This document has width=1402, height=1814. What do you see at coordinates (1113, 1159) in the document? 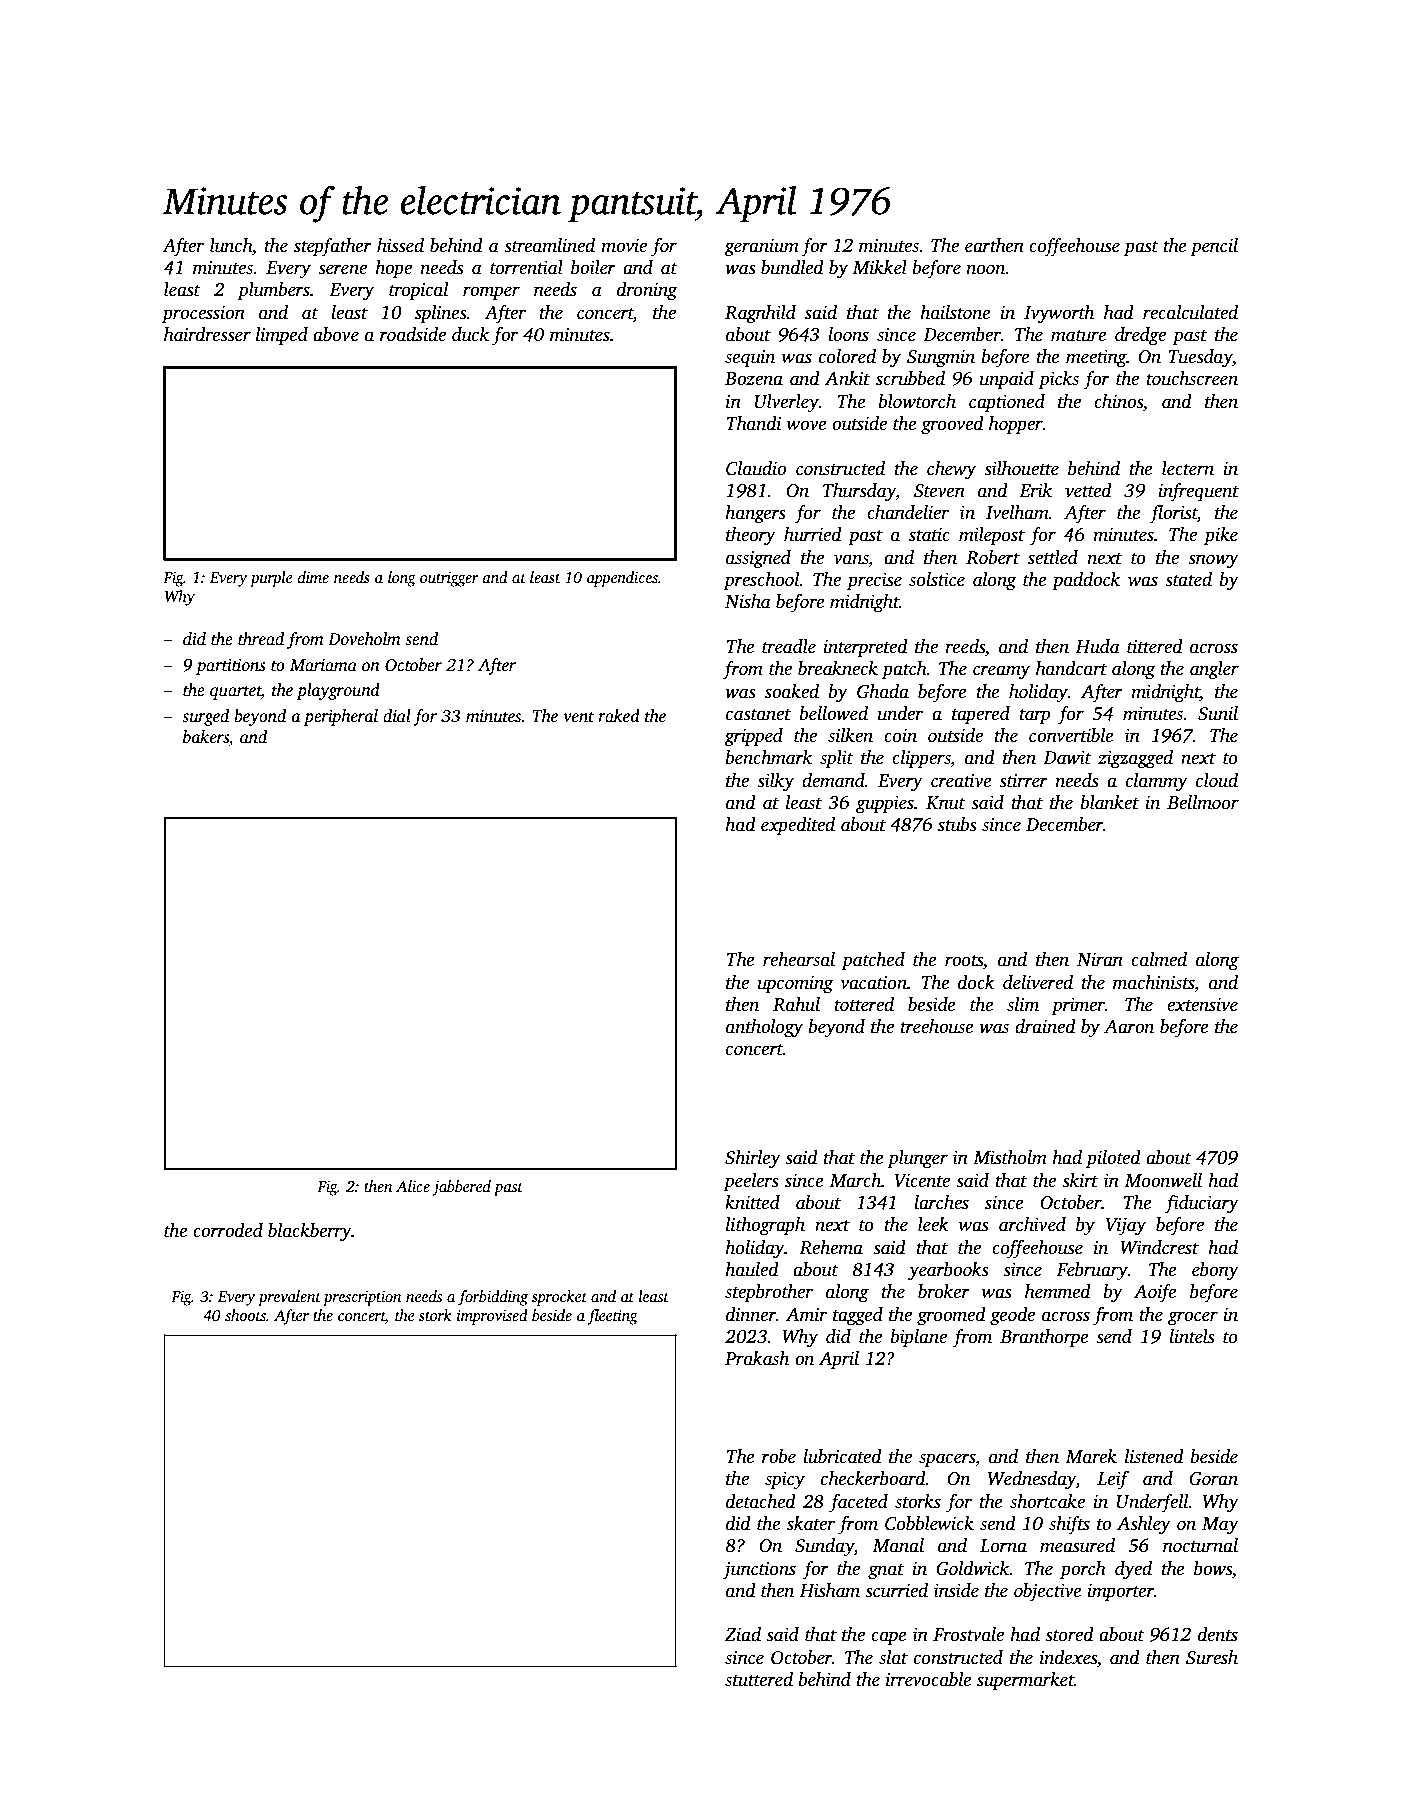
I see `piloted` at bounding box center [1113, 1159].
